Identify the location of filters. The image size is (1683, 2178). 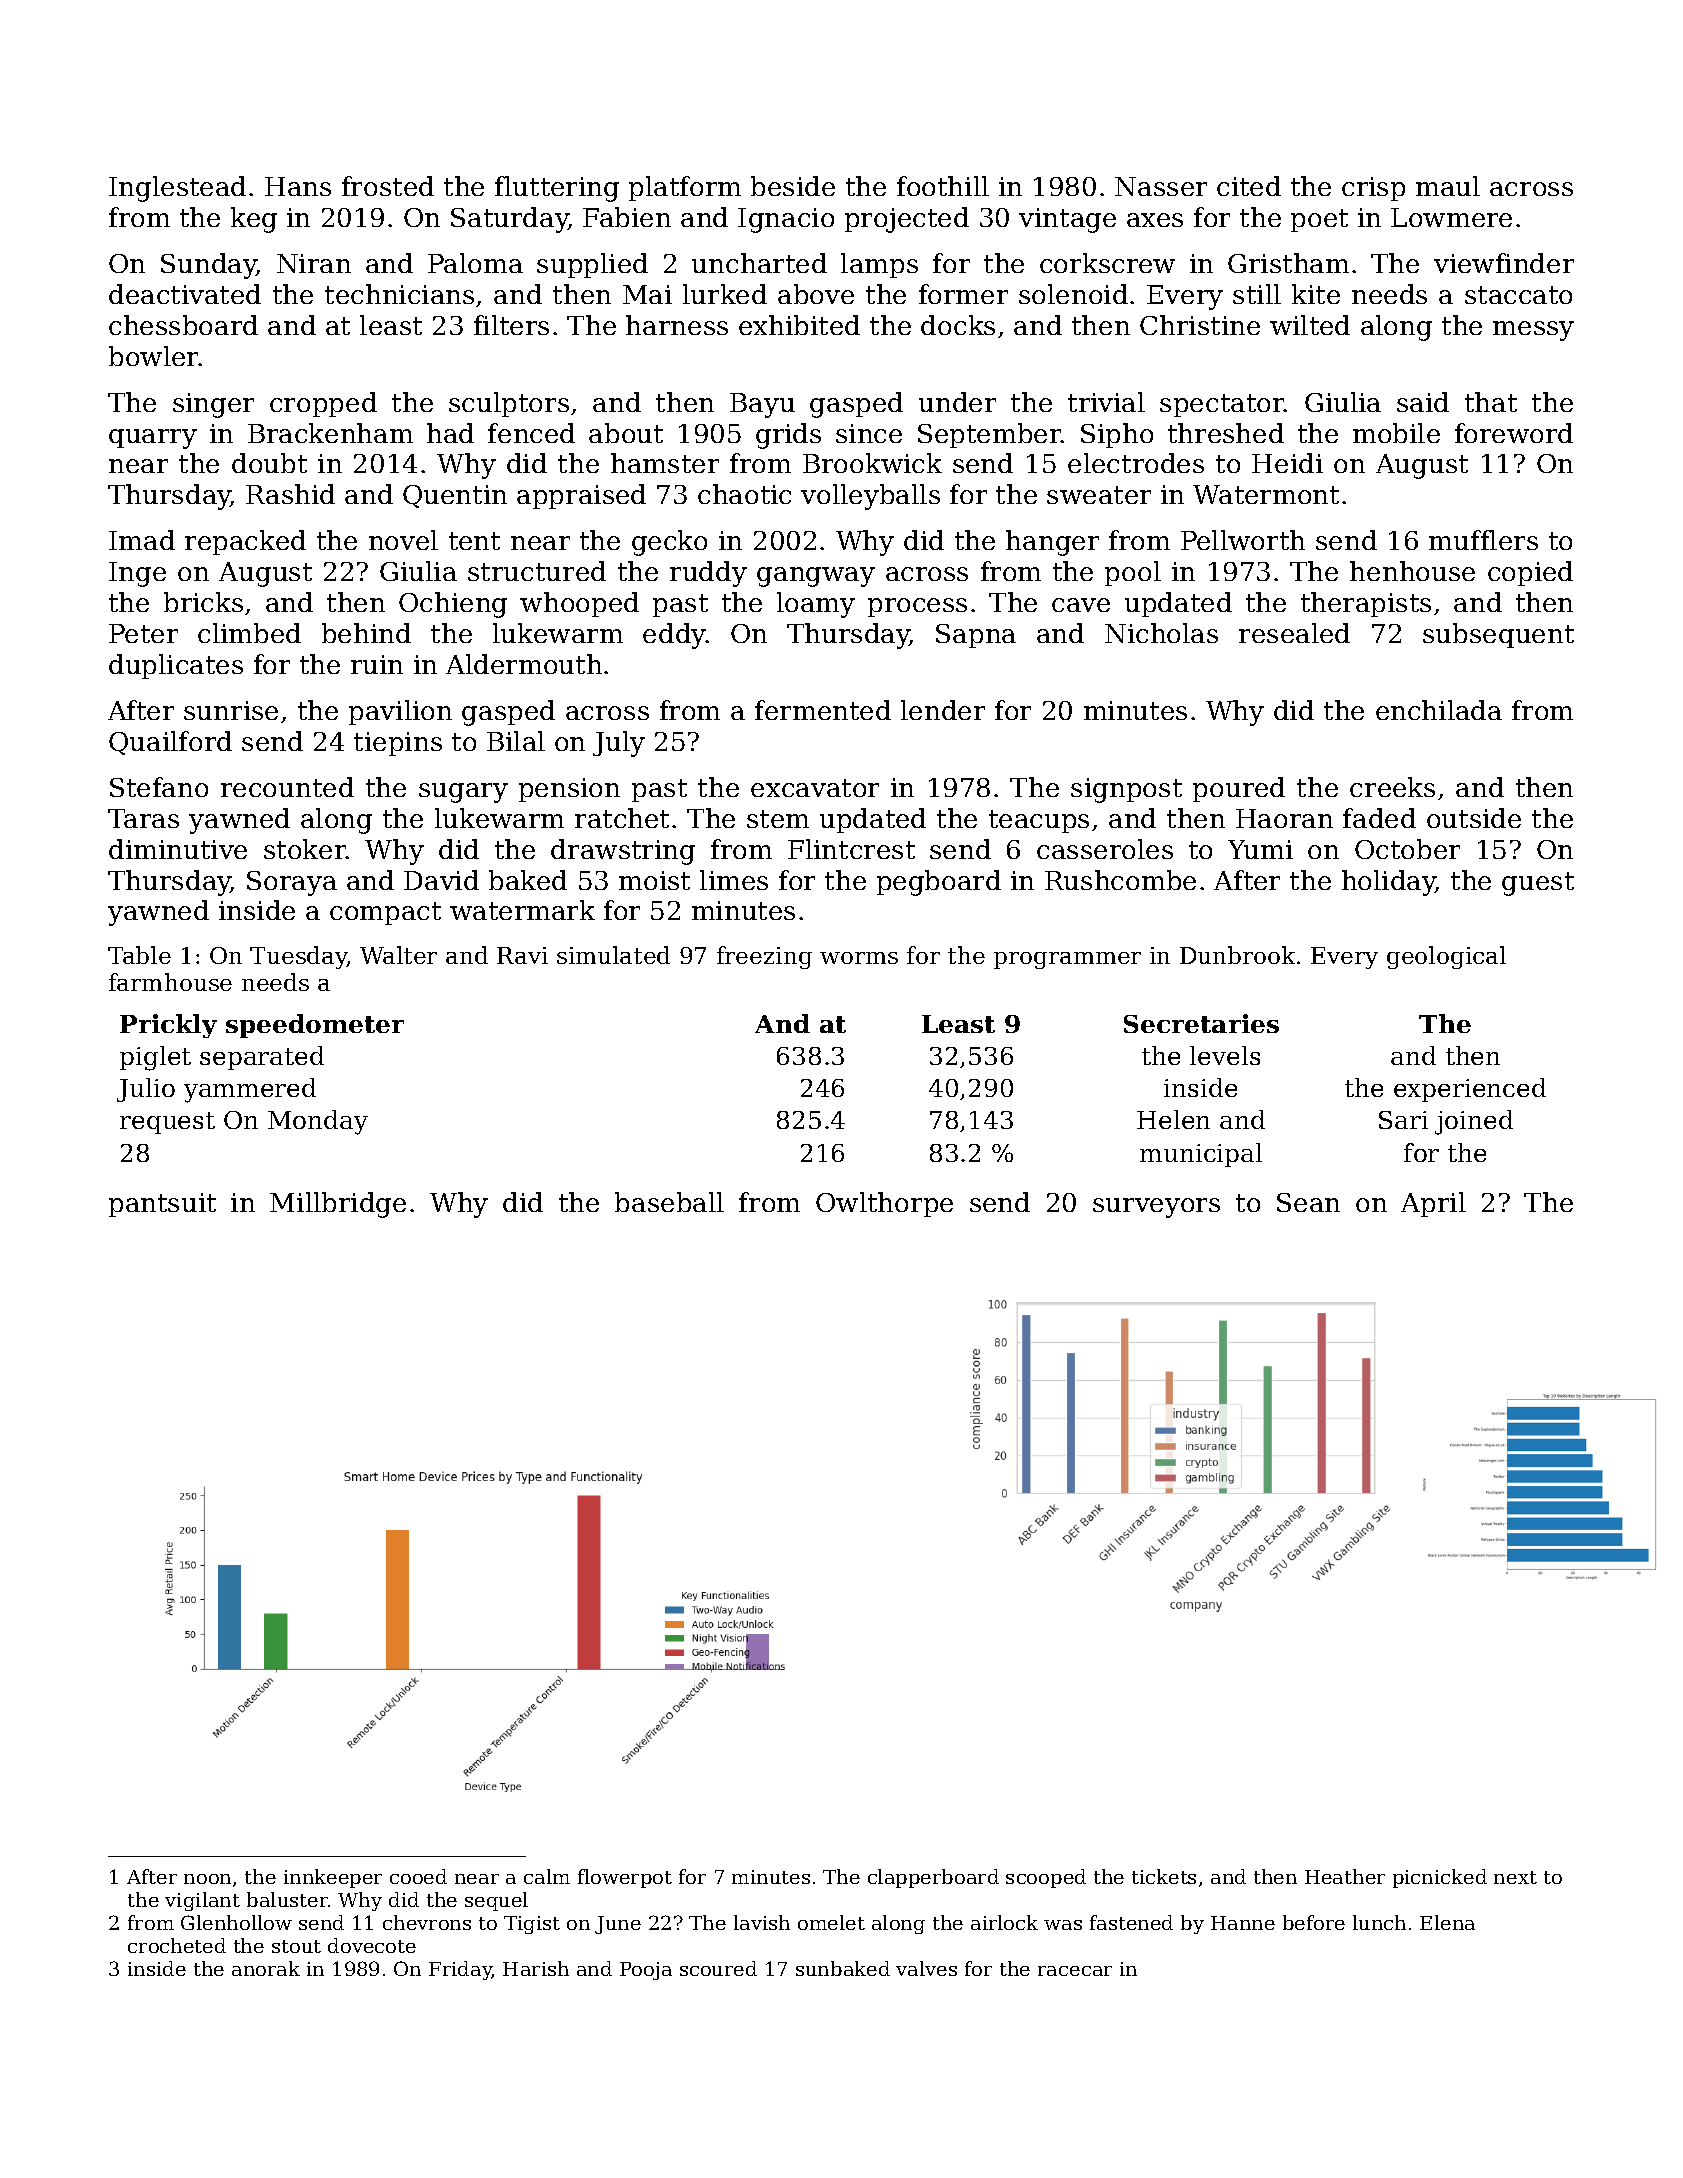
(511, 325).
